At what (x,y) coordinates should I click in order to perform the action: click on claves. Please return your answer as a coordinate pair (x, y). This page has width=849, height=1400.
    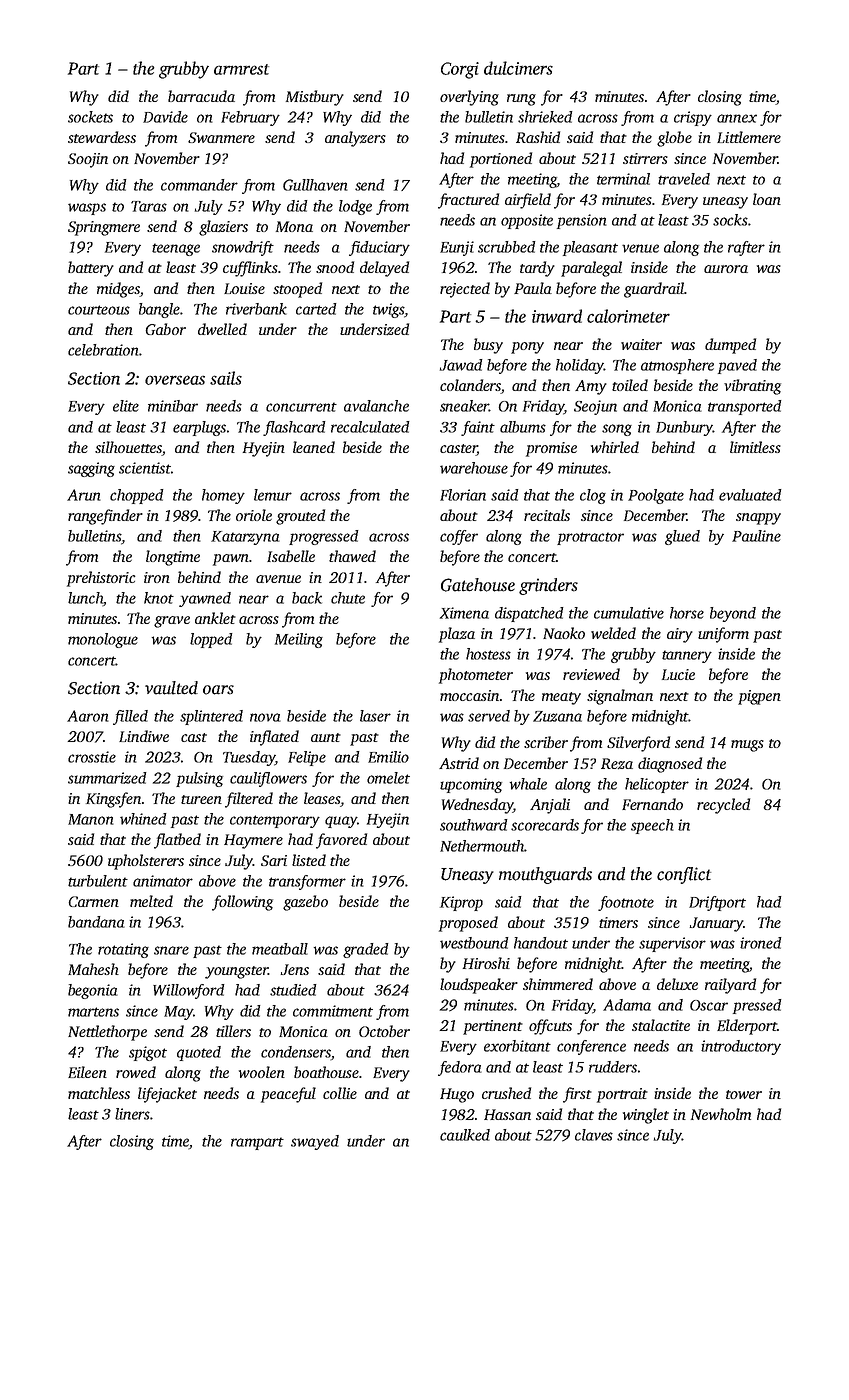
    Looking at the image, I should click on (594, 1135).
